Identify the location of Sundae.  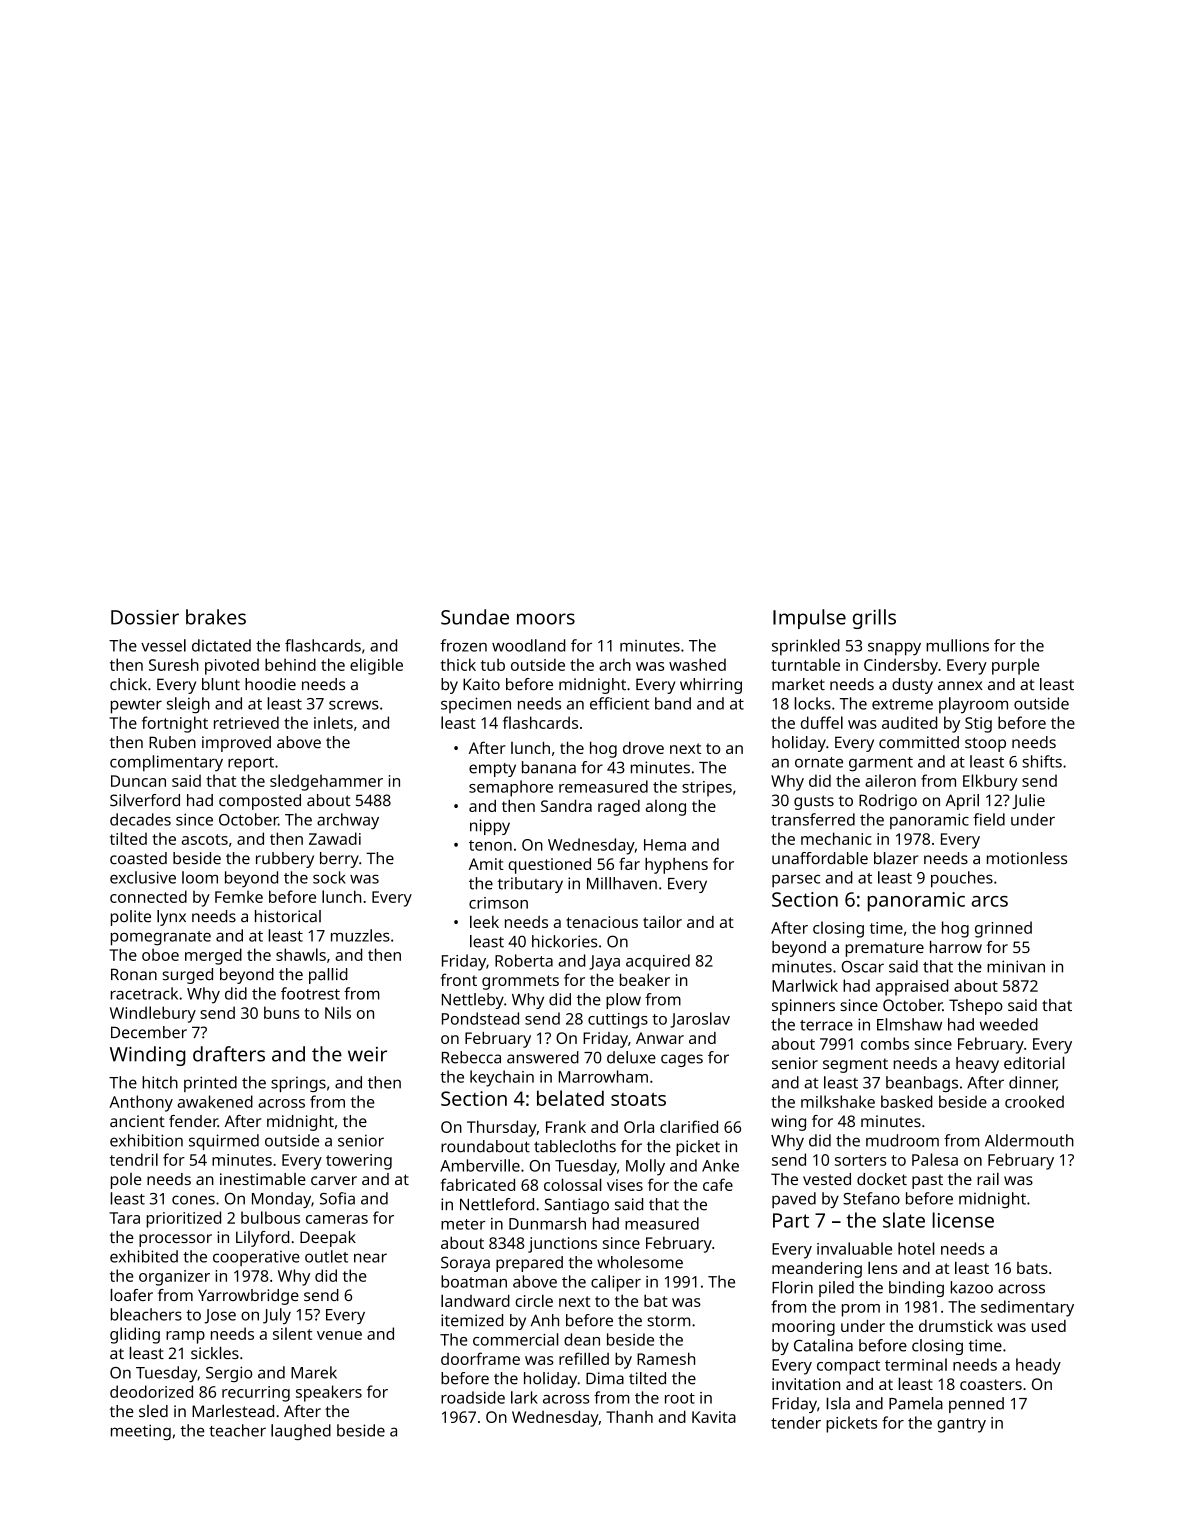
(475, 617).
